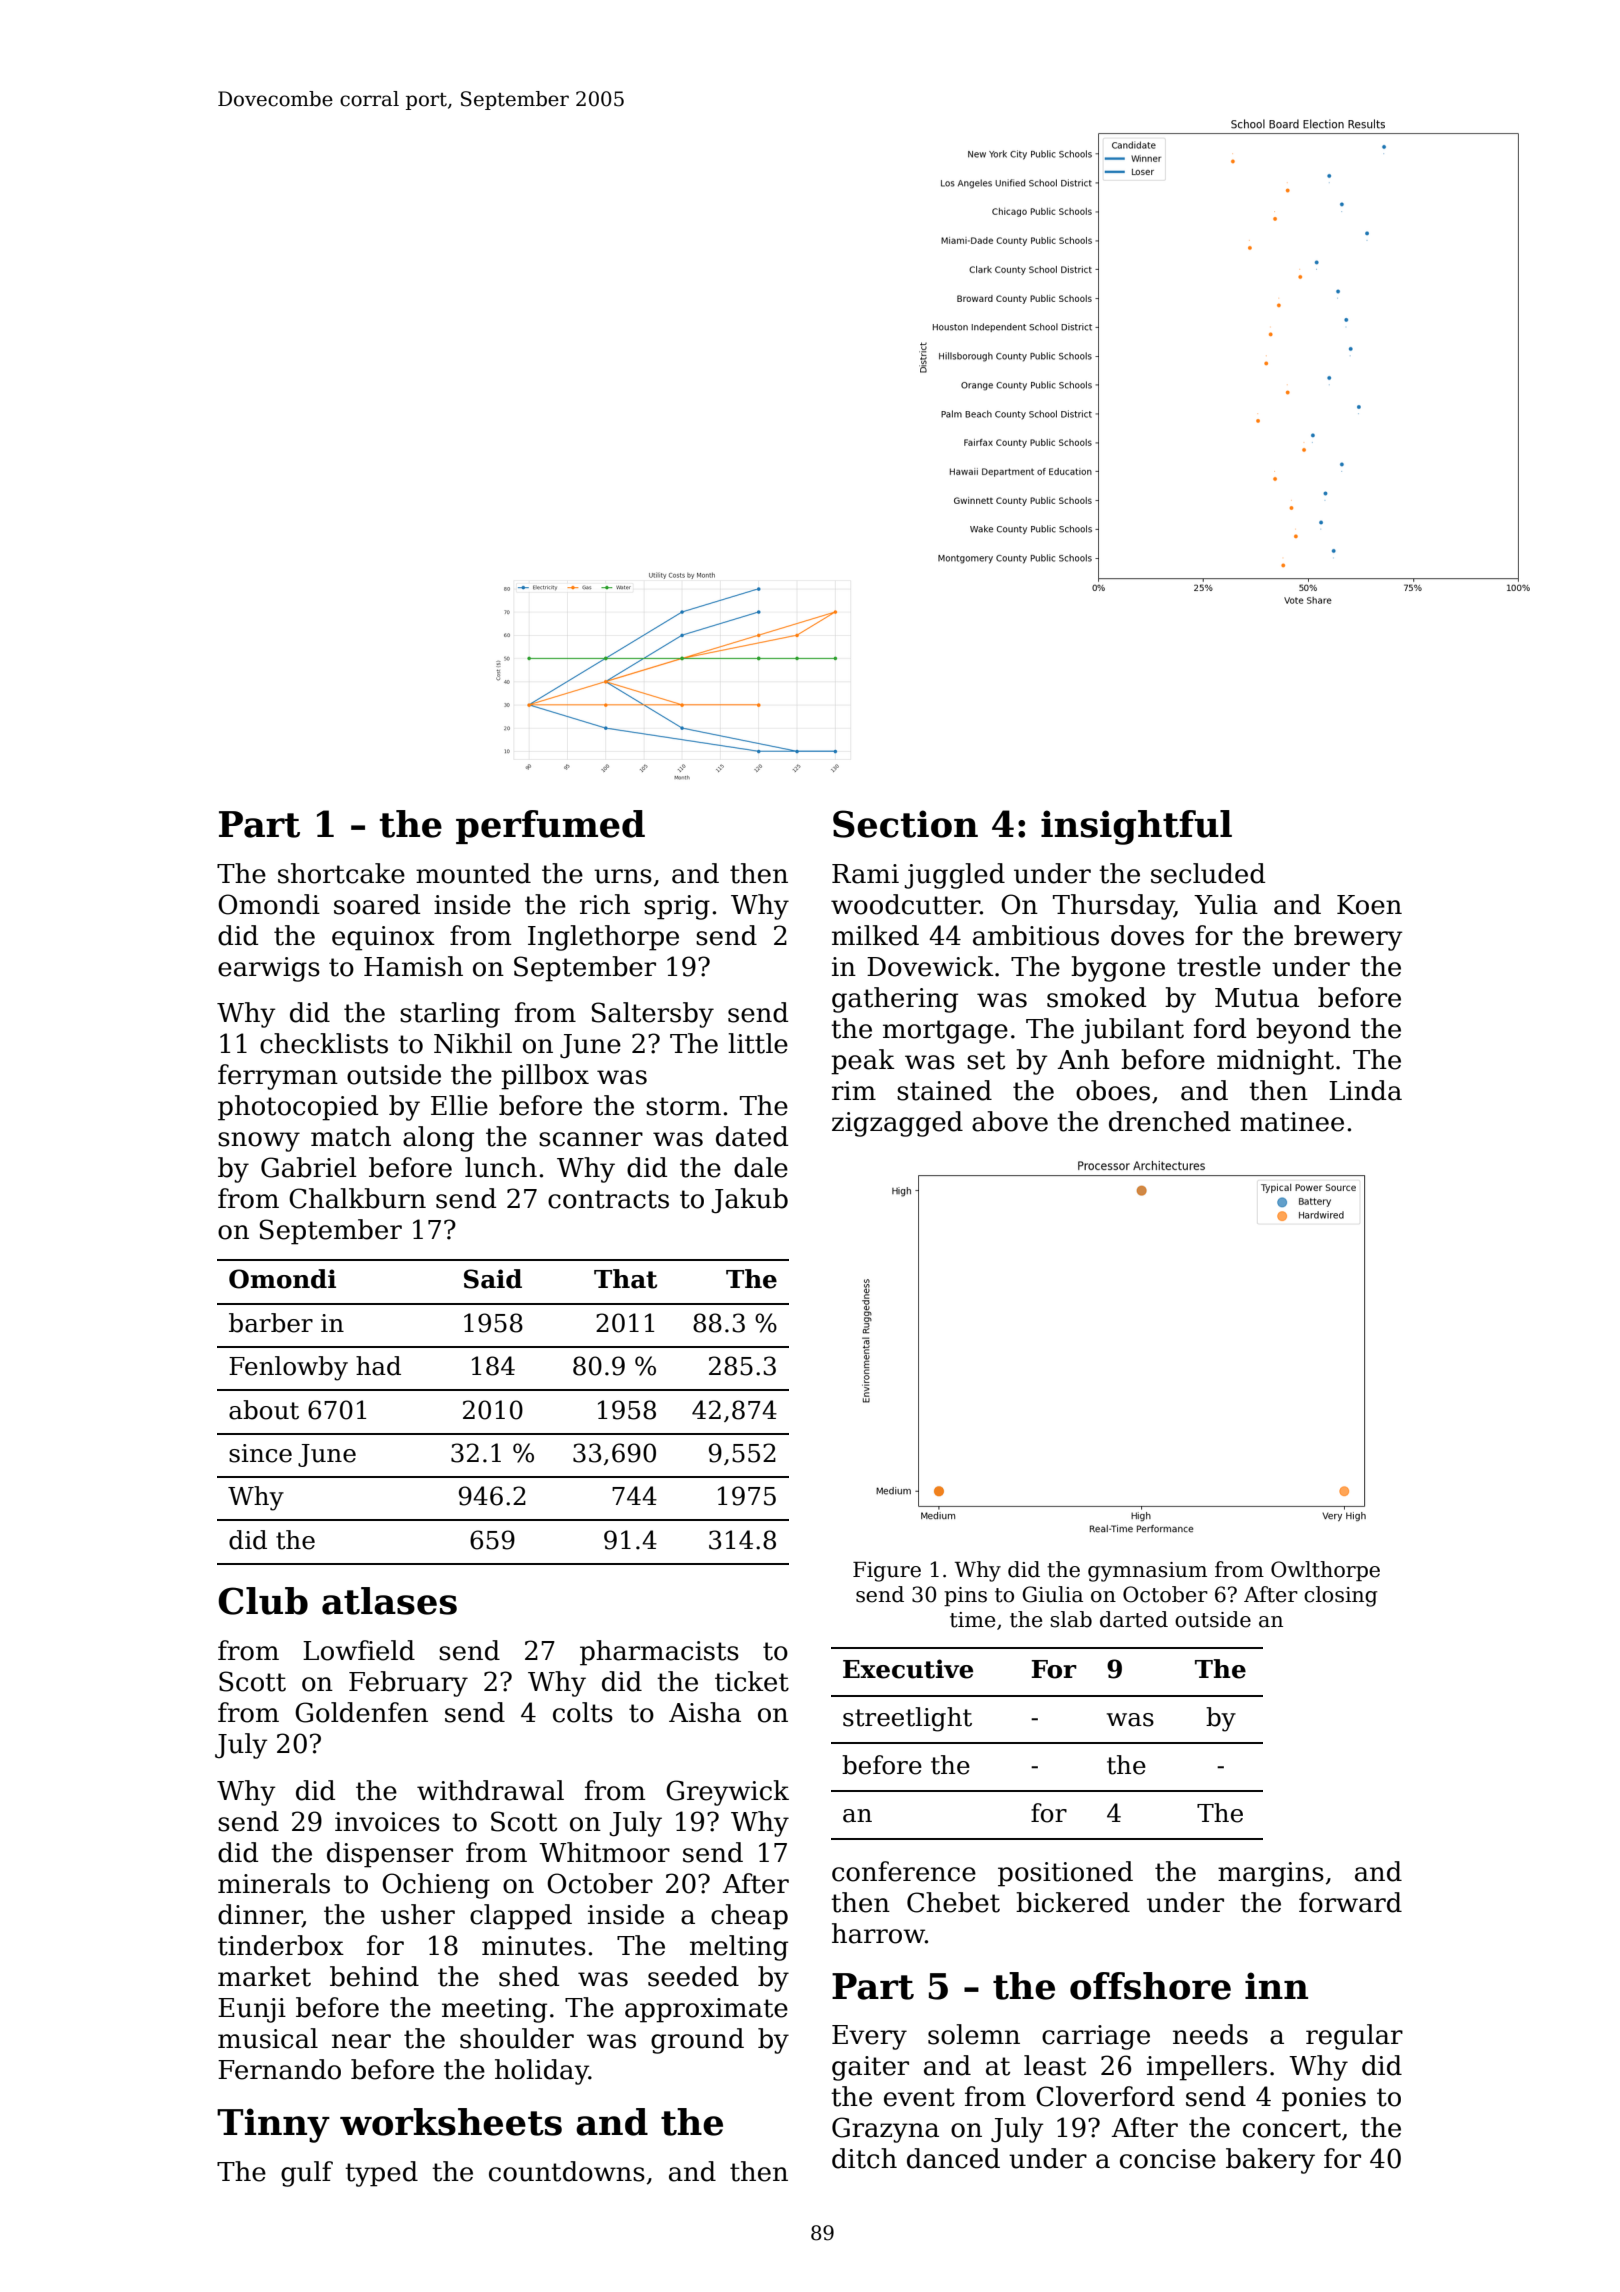 The height and width of the screenshot is (2292, 1620). What do you see at coordinates (260, 1453) in the screenshot?
I see `since` at bounding box center [260, 1453].
